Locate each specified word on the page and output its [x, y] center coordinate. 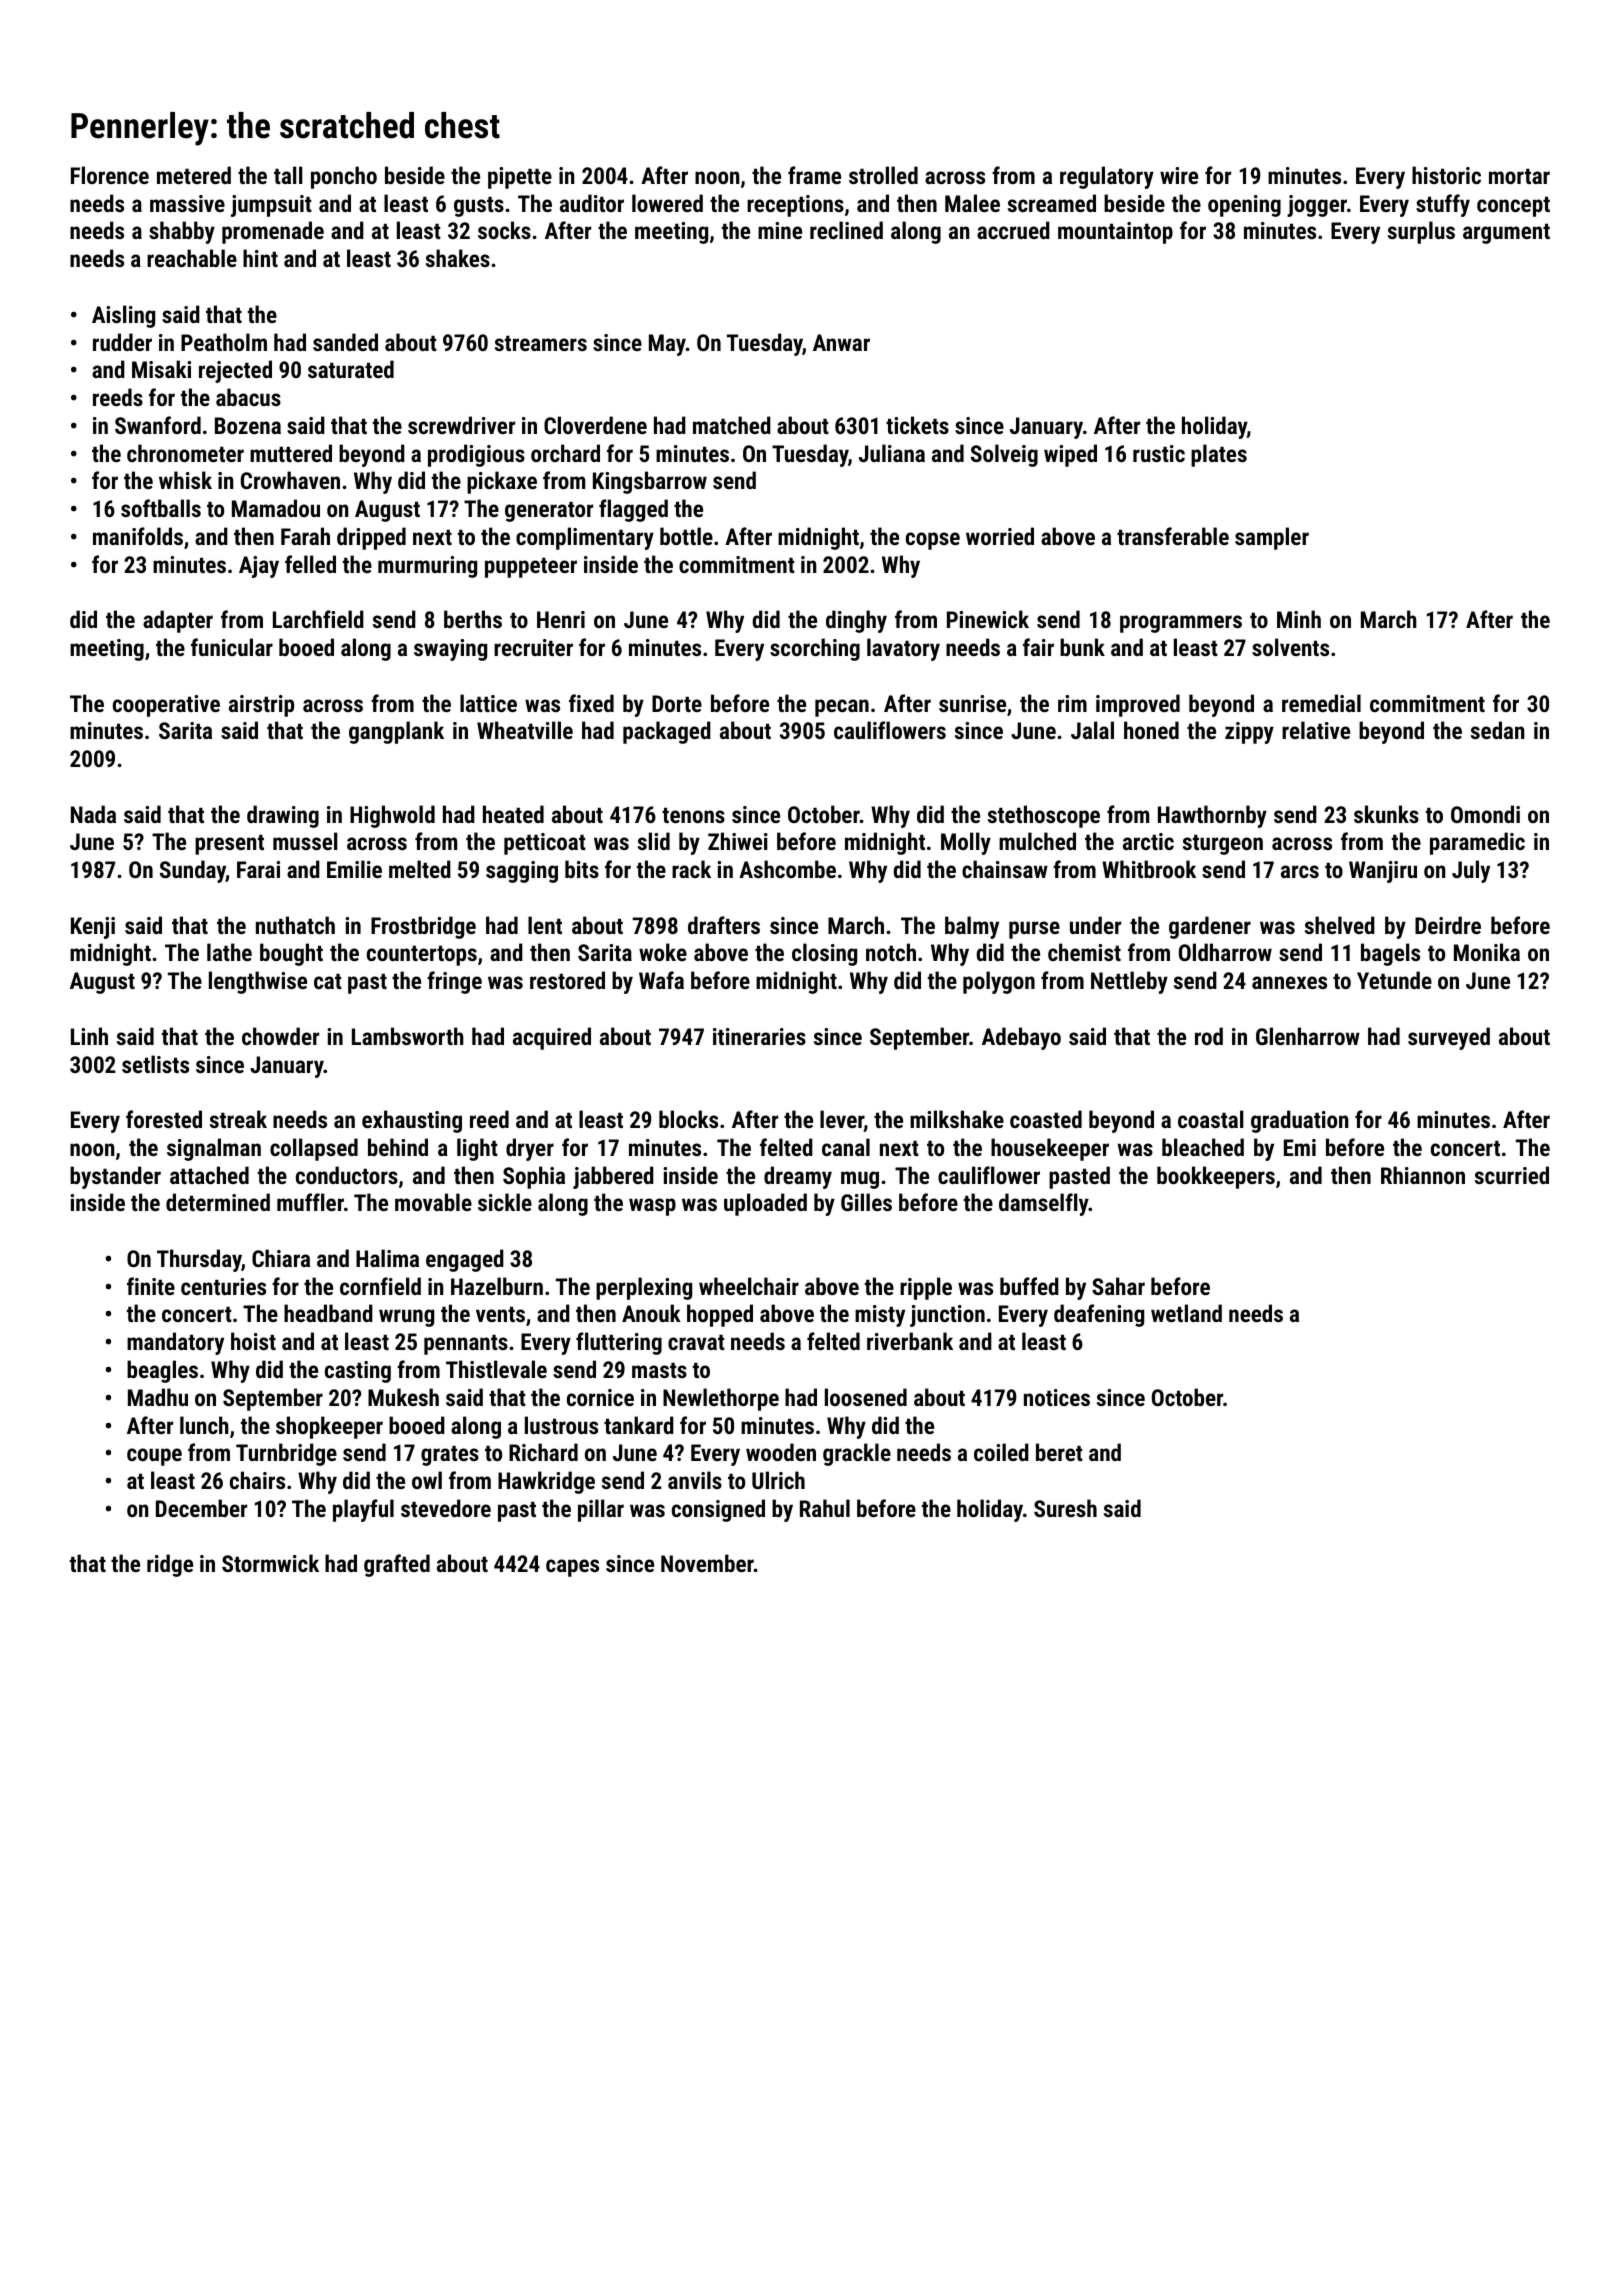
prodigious [476, 455]
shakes [458, 258]
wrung [406, 1318]
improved [1138, 705]
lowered [667, 203]
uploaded [765, 1204]
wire [1179, 175]
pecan [842, 708]
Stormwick [270, 1563]
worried [1000, 536]
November [707, 1563]
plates [1219, 455]
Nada [93, 814]
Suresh [1065, 1508]
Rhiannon [1423, 1175]
